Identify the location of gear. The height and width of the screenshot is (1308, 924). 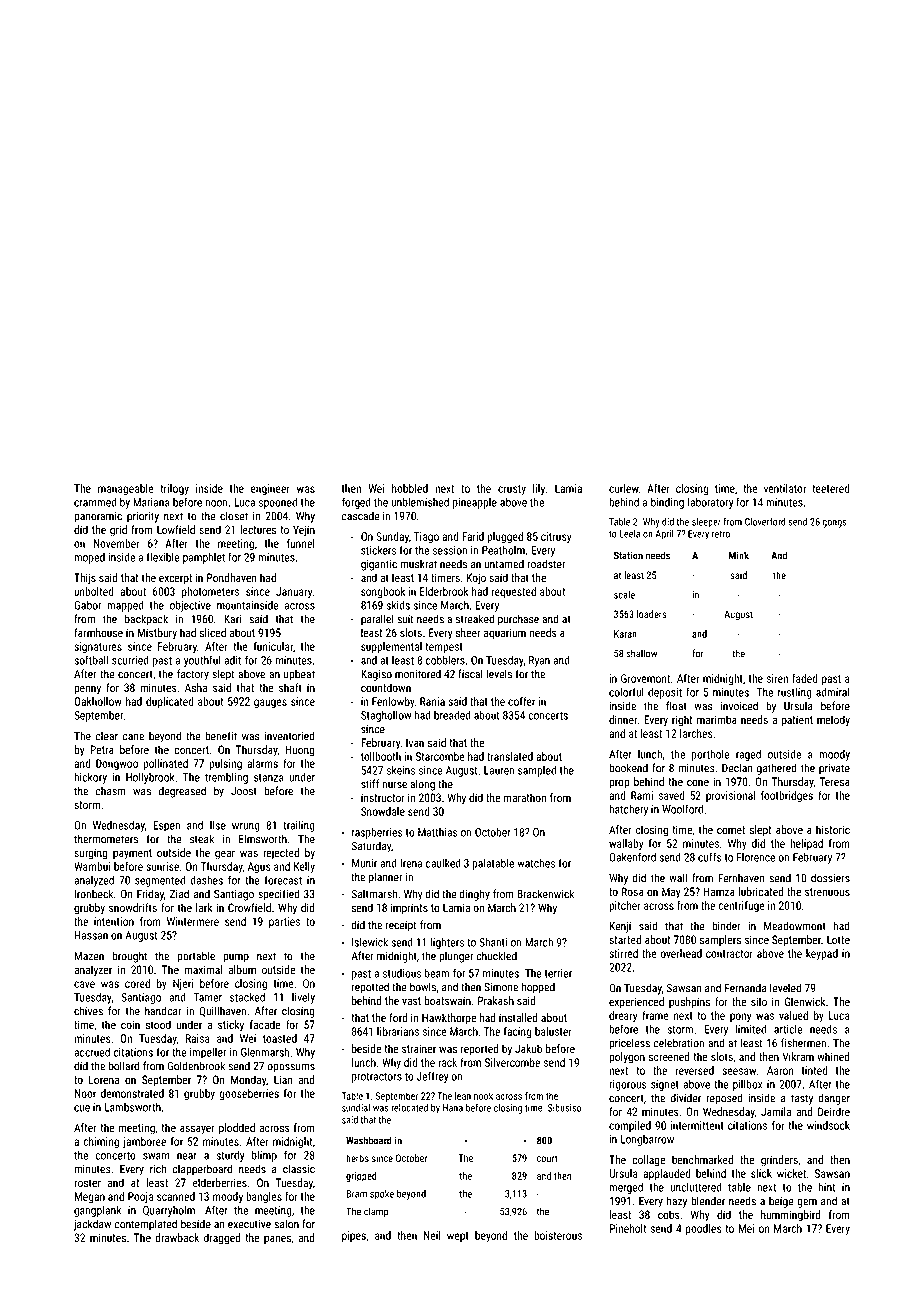
(225, 855).
